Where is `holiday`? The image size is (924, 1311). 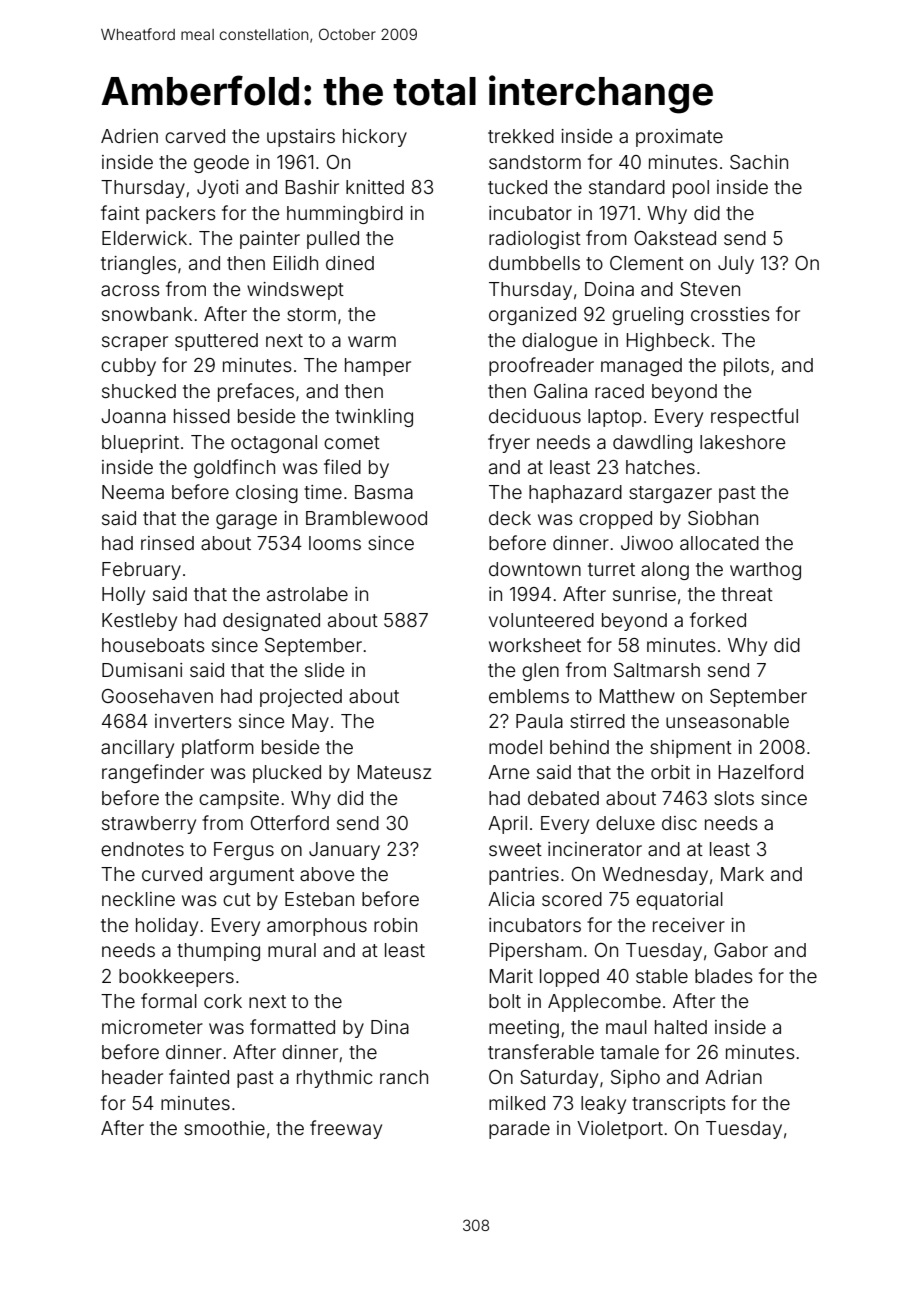 holiday is located at coordinates (167, 927).
